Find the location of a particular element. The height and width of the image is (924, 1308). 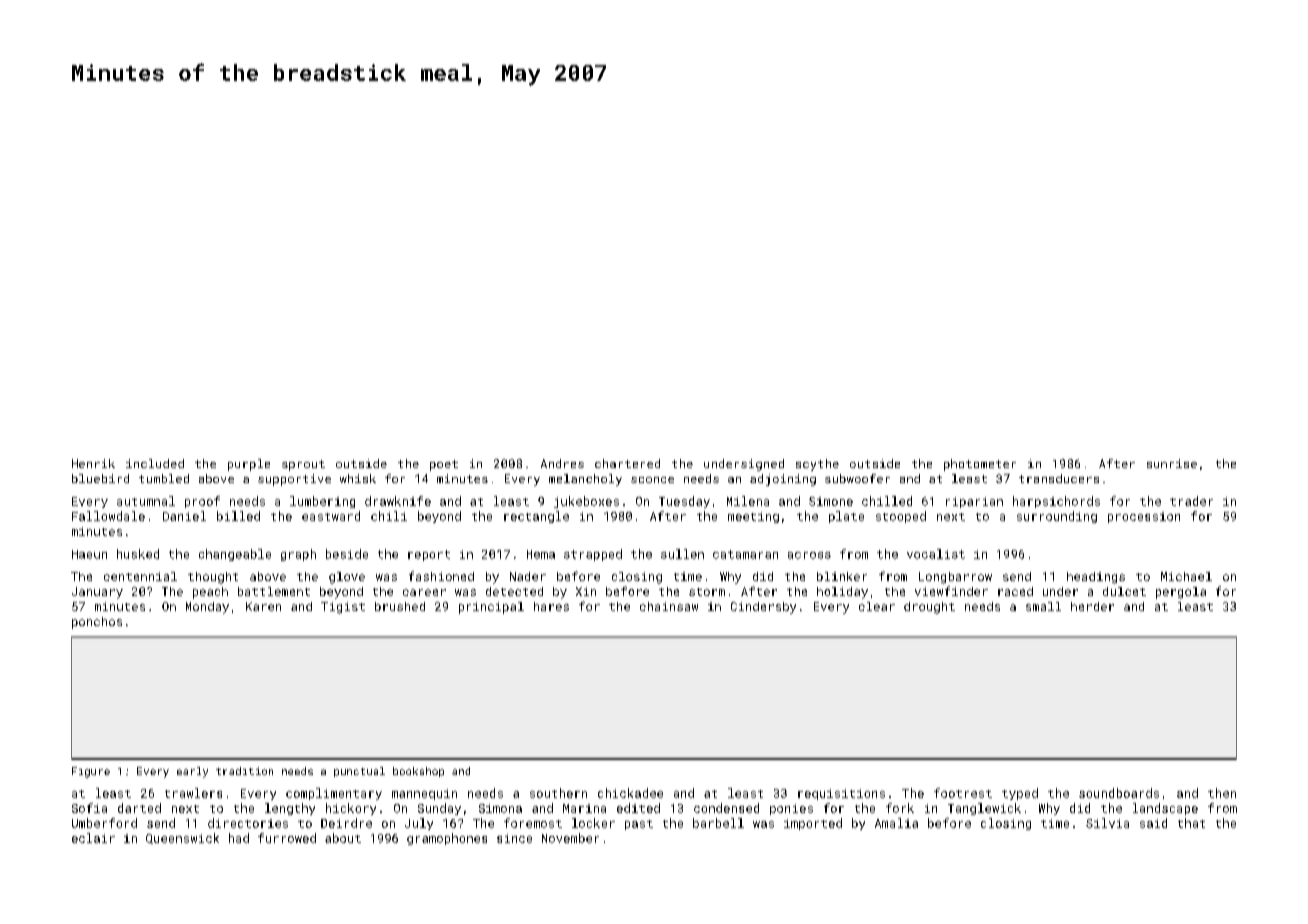

punctual is located at coordinates (359, 772).
